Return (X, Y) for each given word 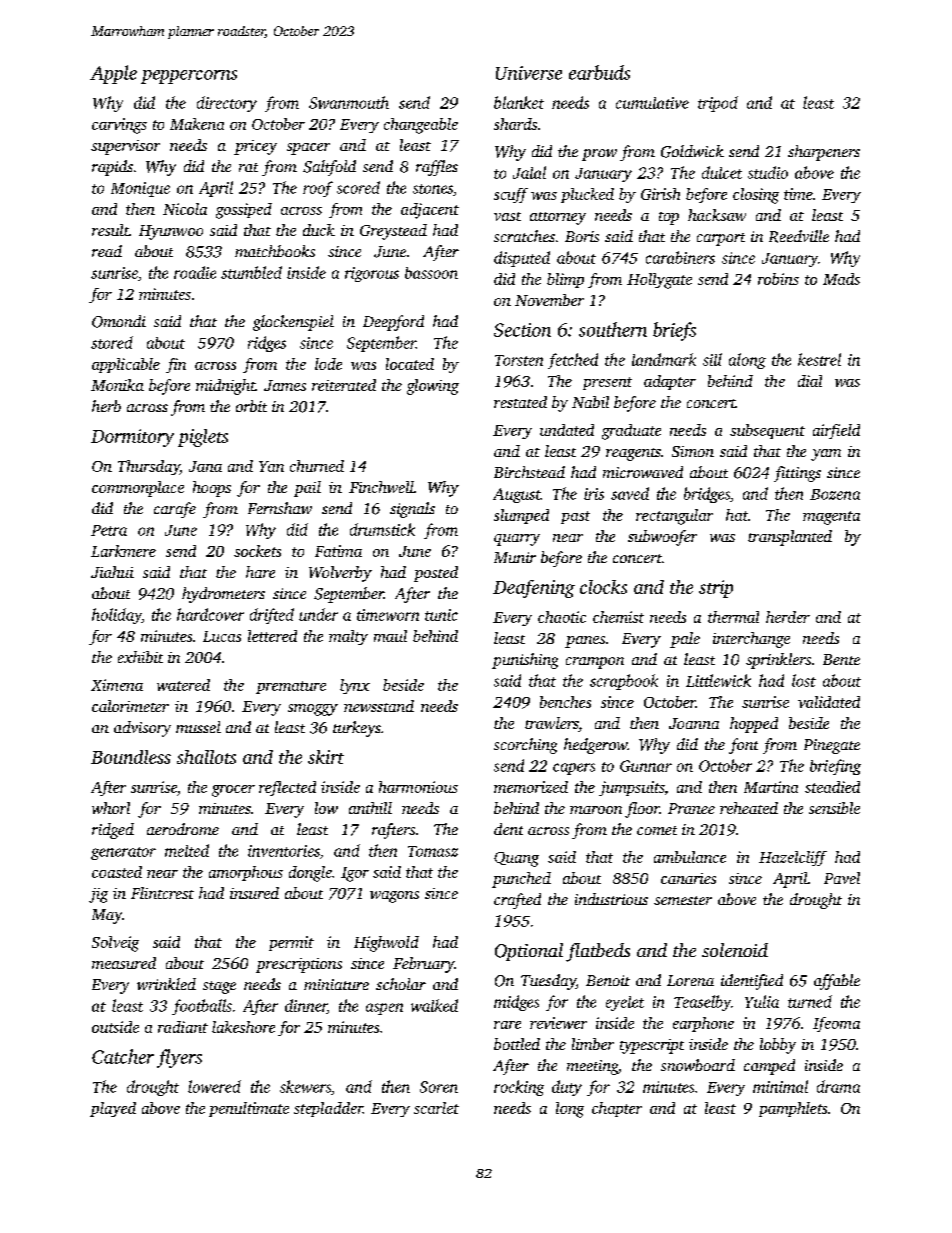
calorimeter (130, 706)
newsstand (379, 706)
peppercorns (189, 77)
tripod (718, 104)
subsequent (767, 431)
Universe (529, 73)
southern (613, 329)
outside (115, 1027)
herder (788, 617)
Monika (117, 385)
